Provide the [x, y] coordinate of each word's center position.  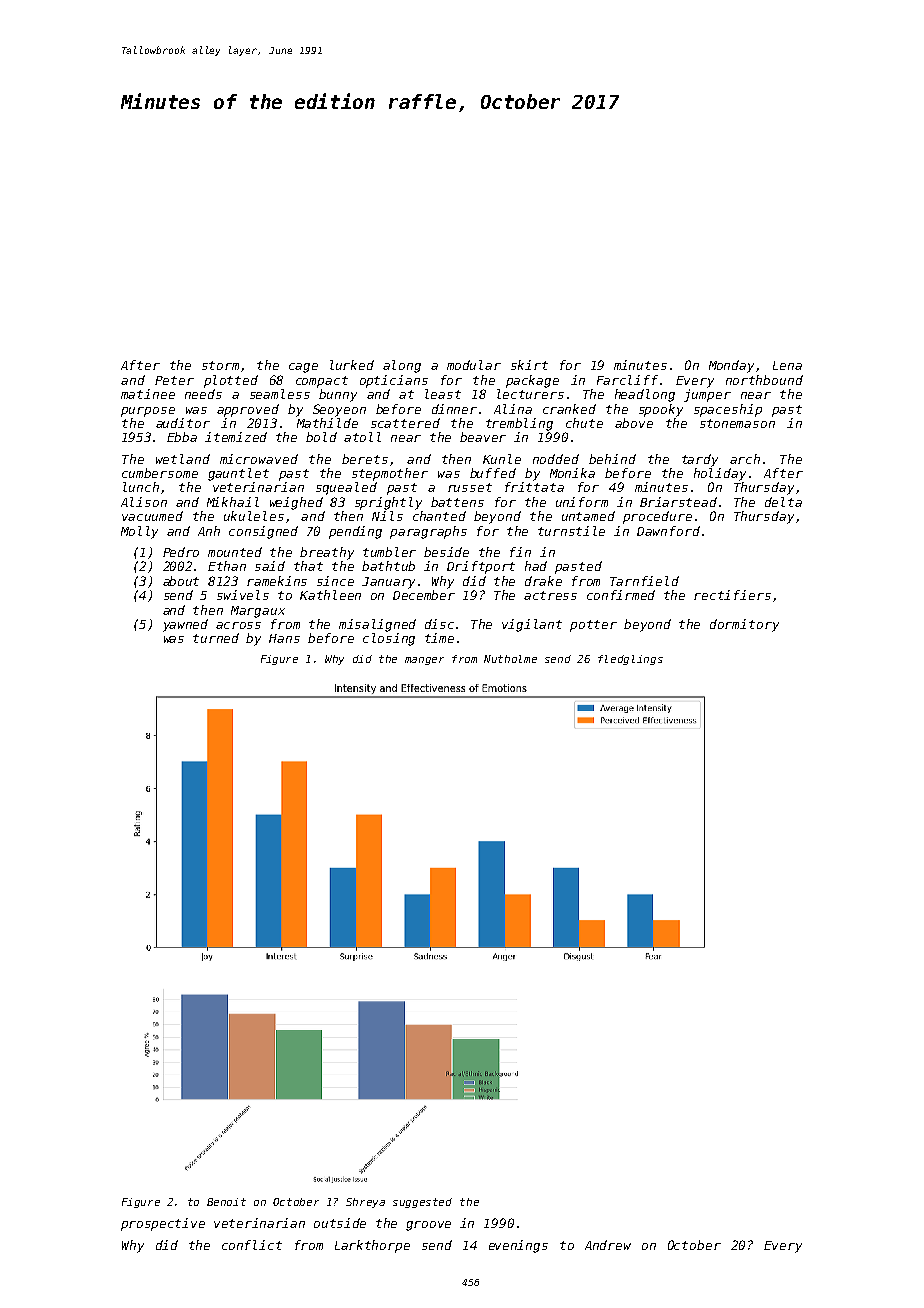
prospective [163, 1224]
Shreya [365, 1203]
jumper [707, 395]
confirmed [621, 595]
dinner [454, 409]
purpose [148, 412]
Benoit [226, 1202]
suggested [422, 1203]
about [181, 581]
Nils [387, 516]
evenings [518, 1246]
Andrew [608, 1245]
